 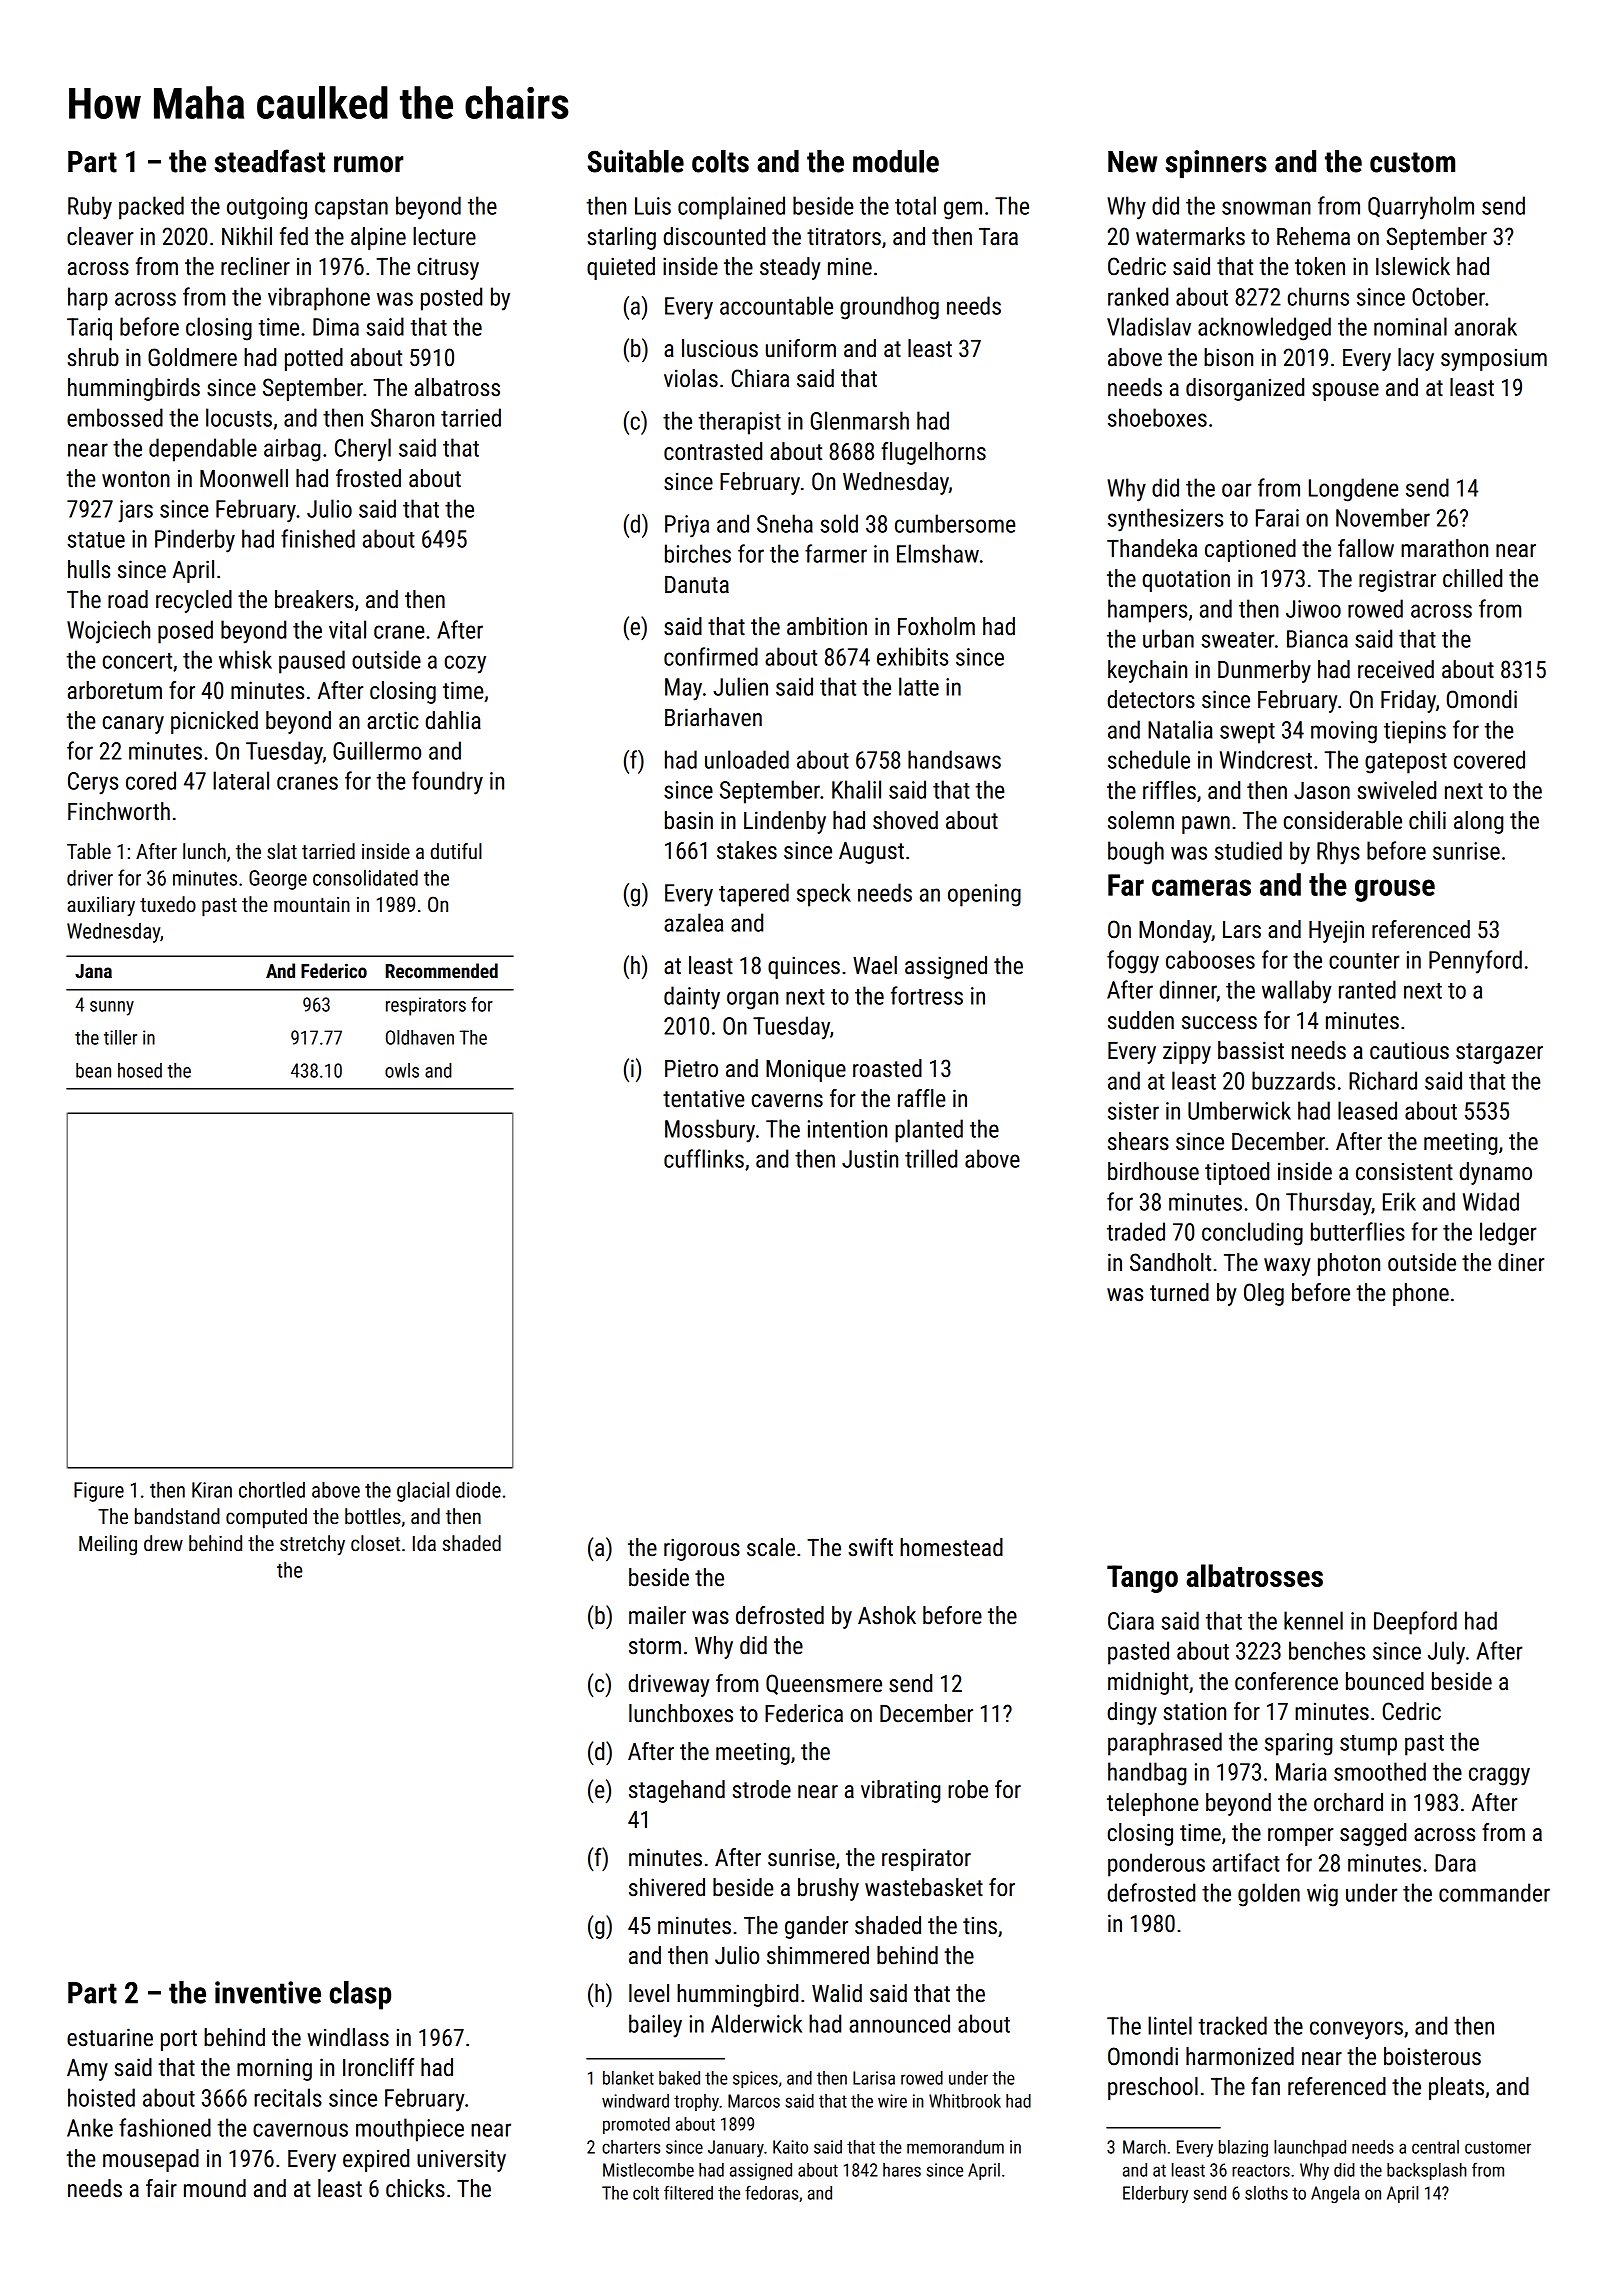 I want to click on estuarine, so click(x=110, y=2037).
